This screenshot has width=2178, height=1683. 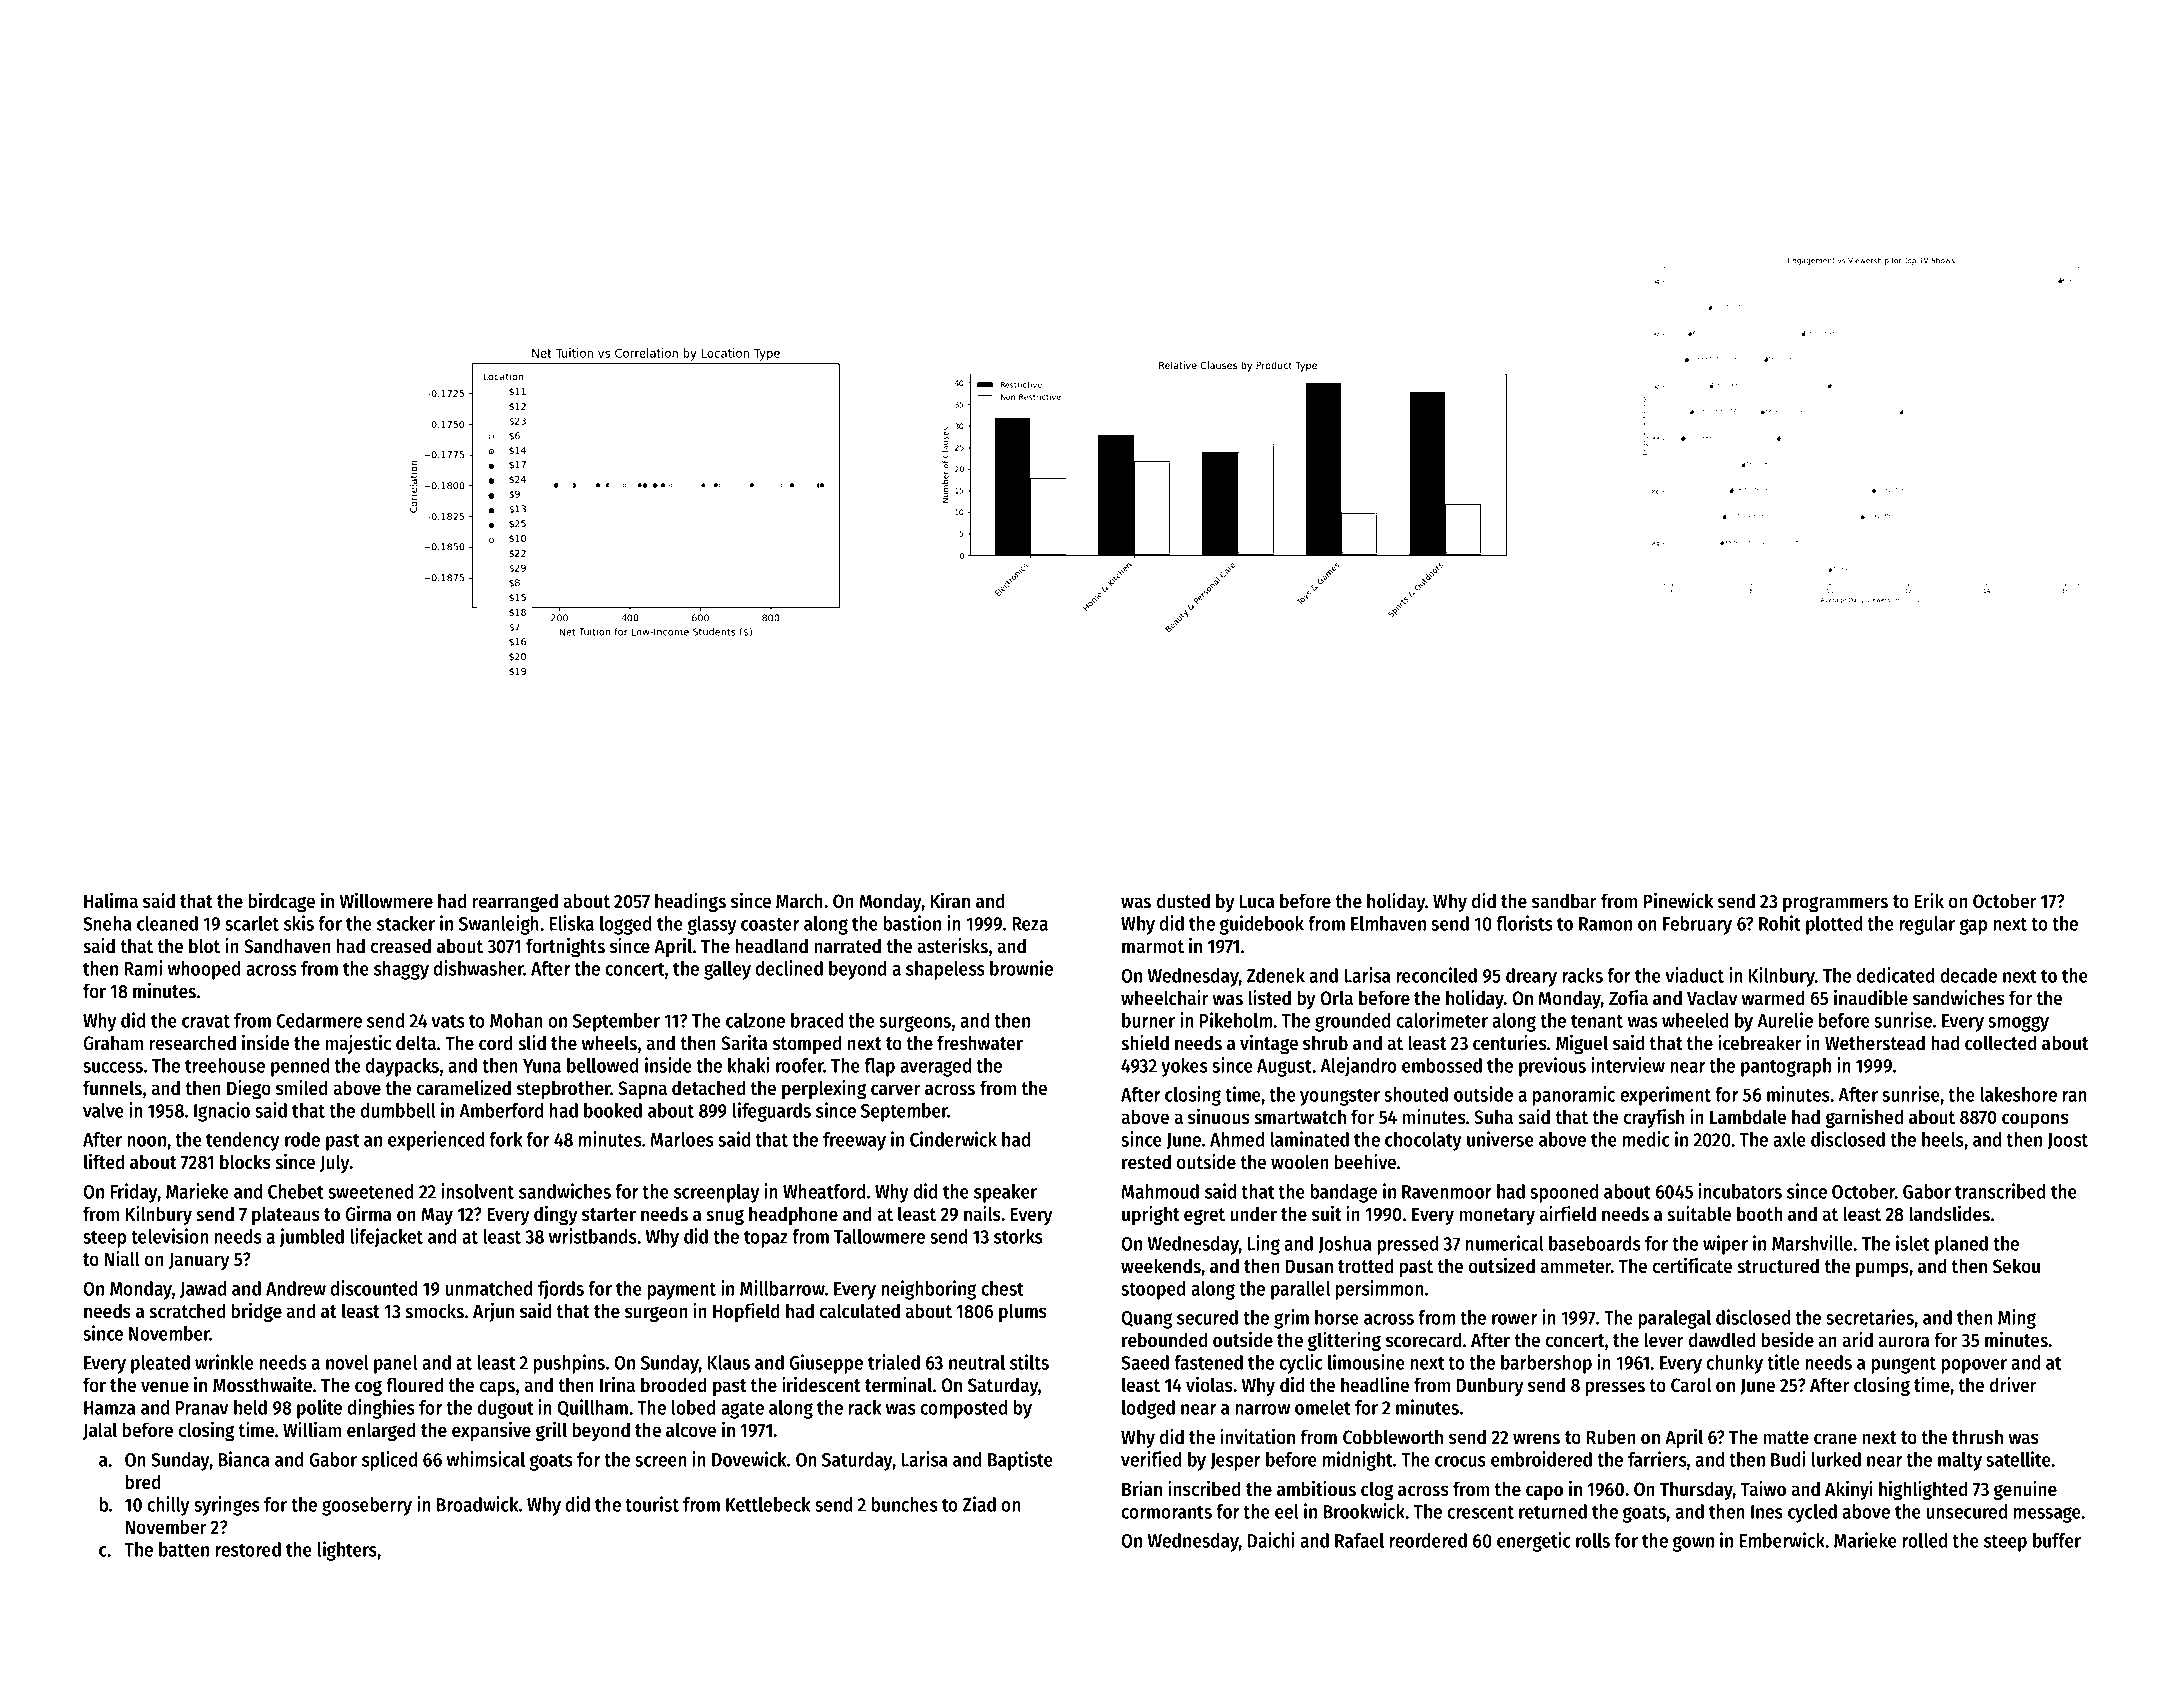 What do you see at coordinates (1835, 1439) in the screenshot?
I see `crane` at bounding box center [1835, 1439].
